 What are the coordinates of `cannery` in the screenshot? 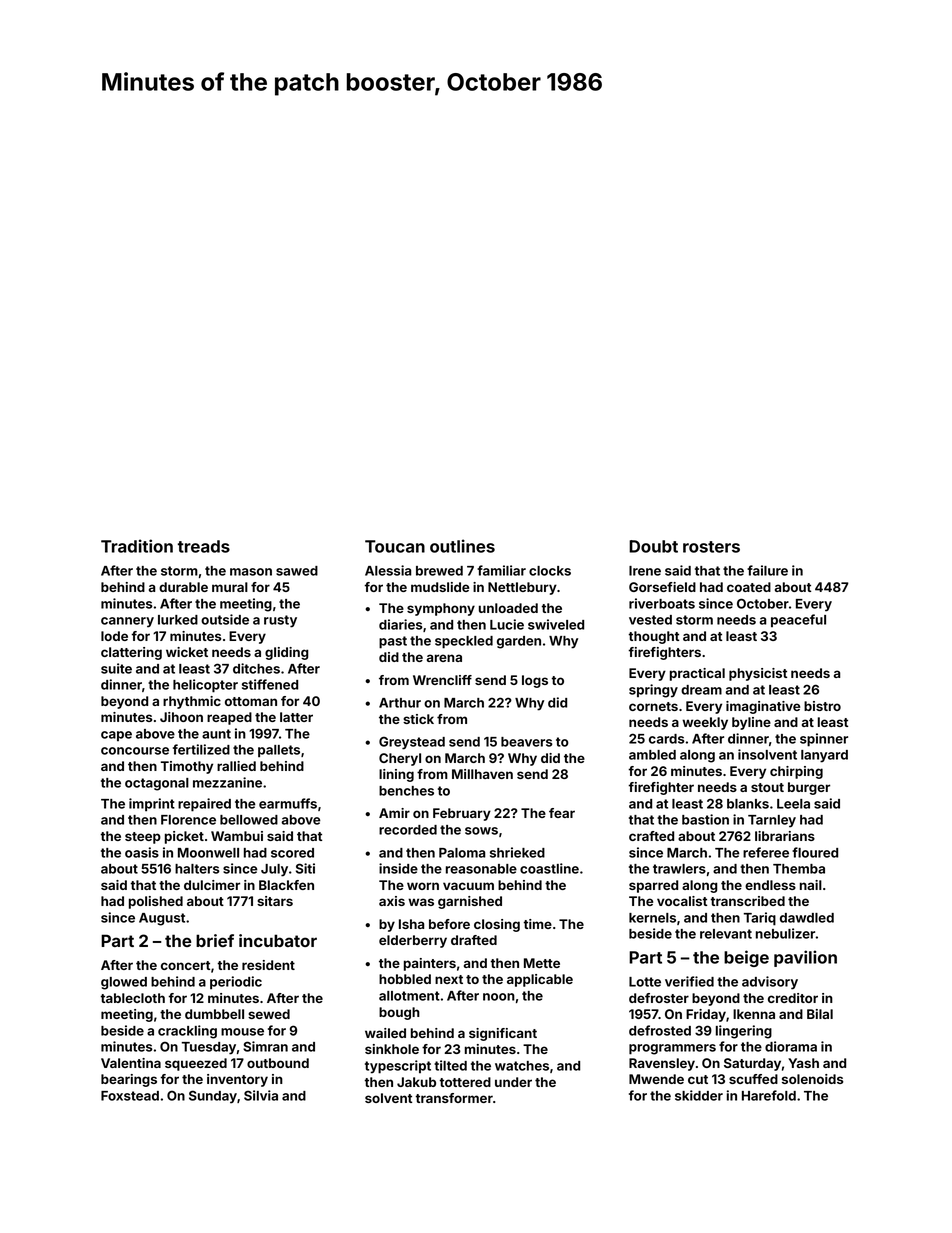 It's located at (127, 622).
